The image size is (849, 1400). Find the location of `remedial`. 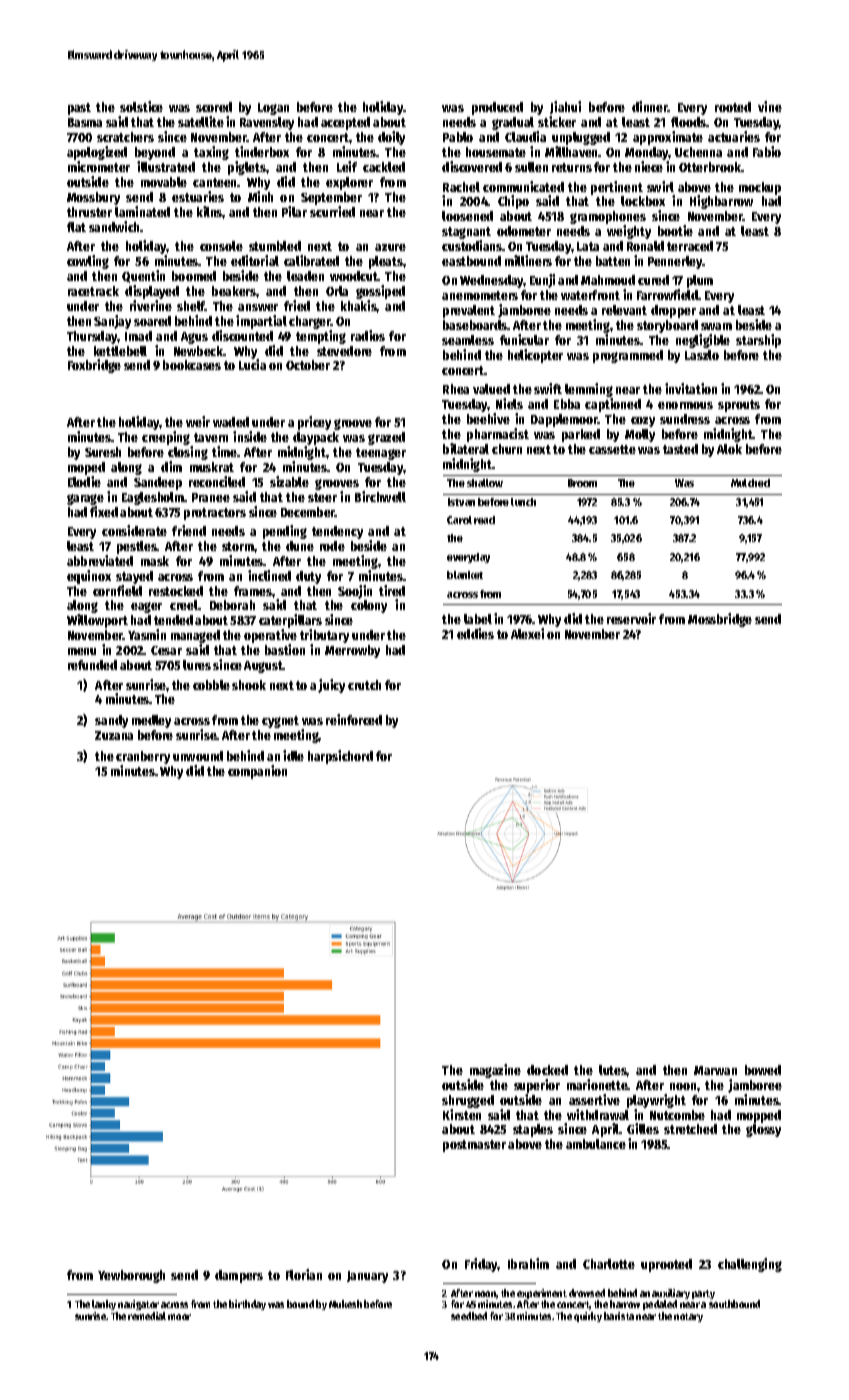

remedial is located at coordinates (147, 1316).
